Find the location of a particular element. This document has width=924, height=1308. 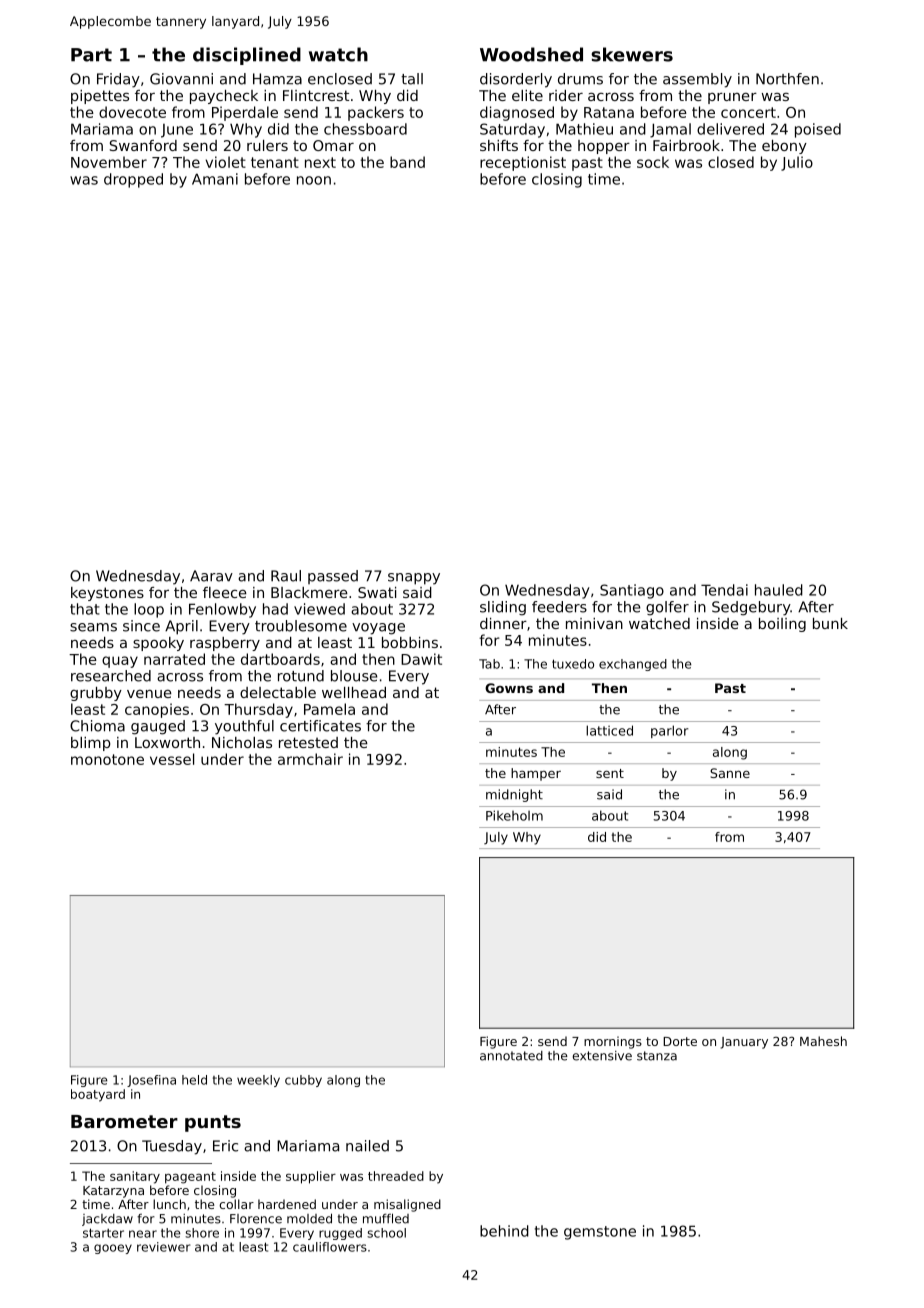

gooey is located at coordinates (113, 1249).
